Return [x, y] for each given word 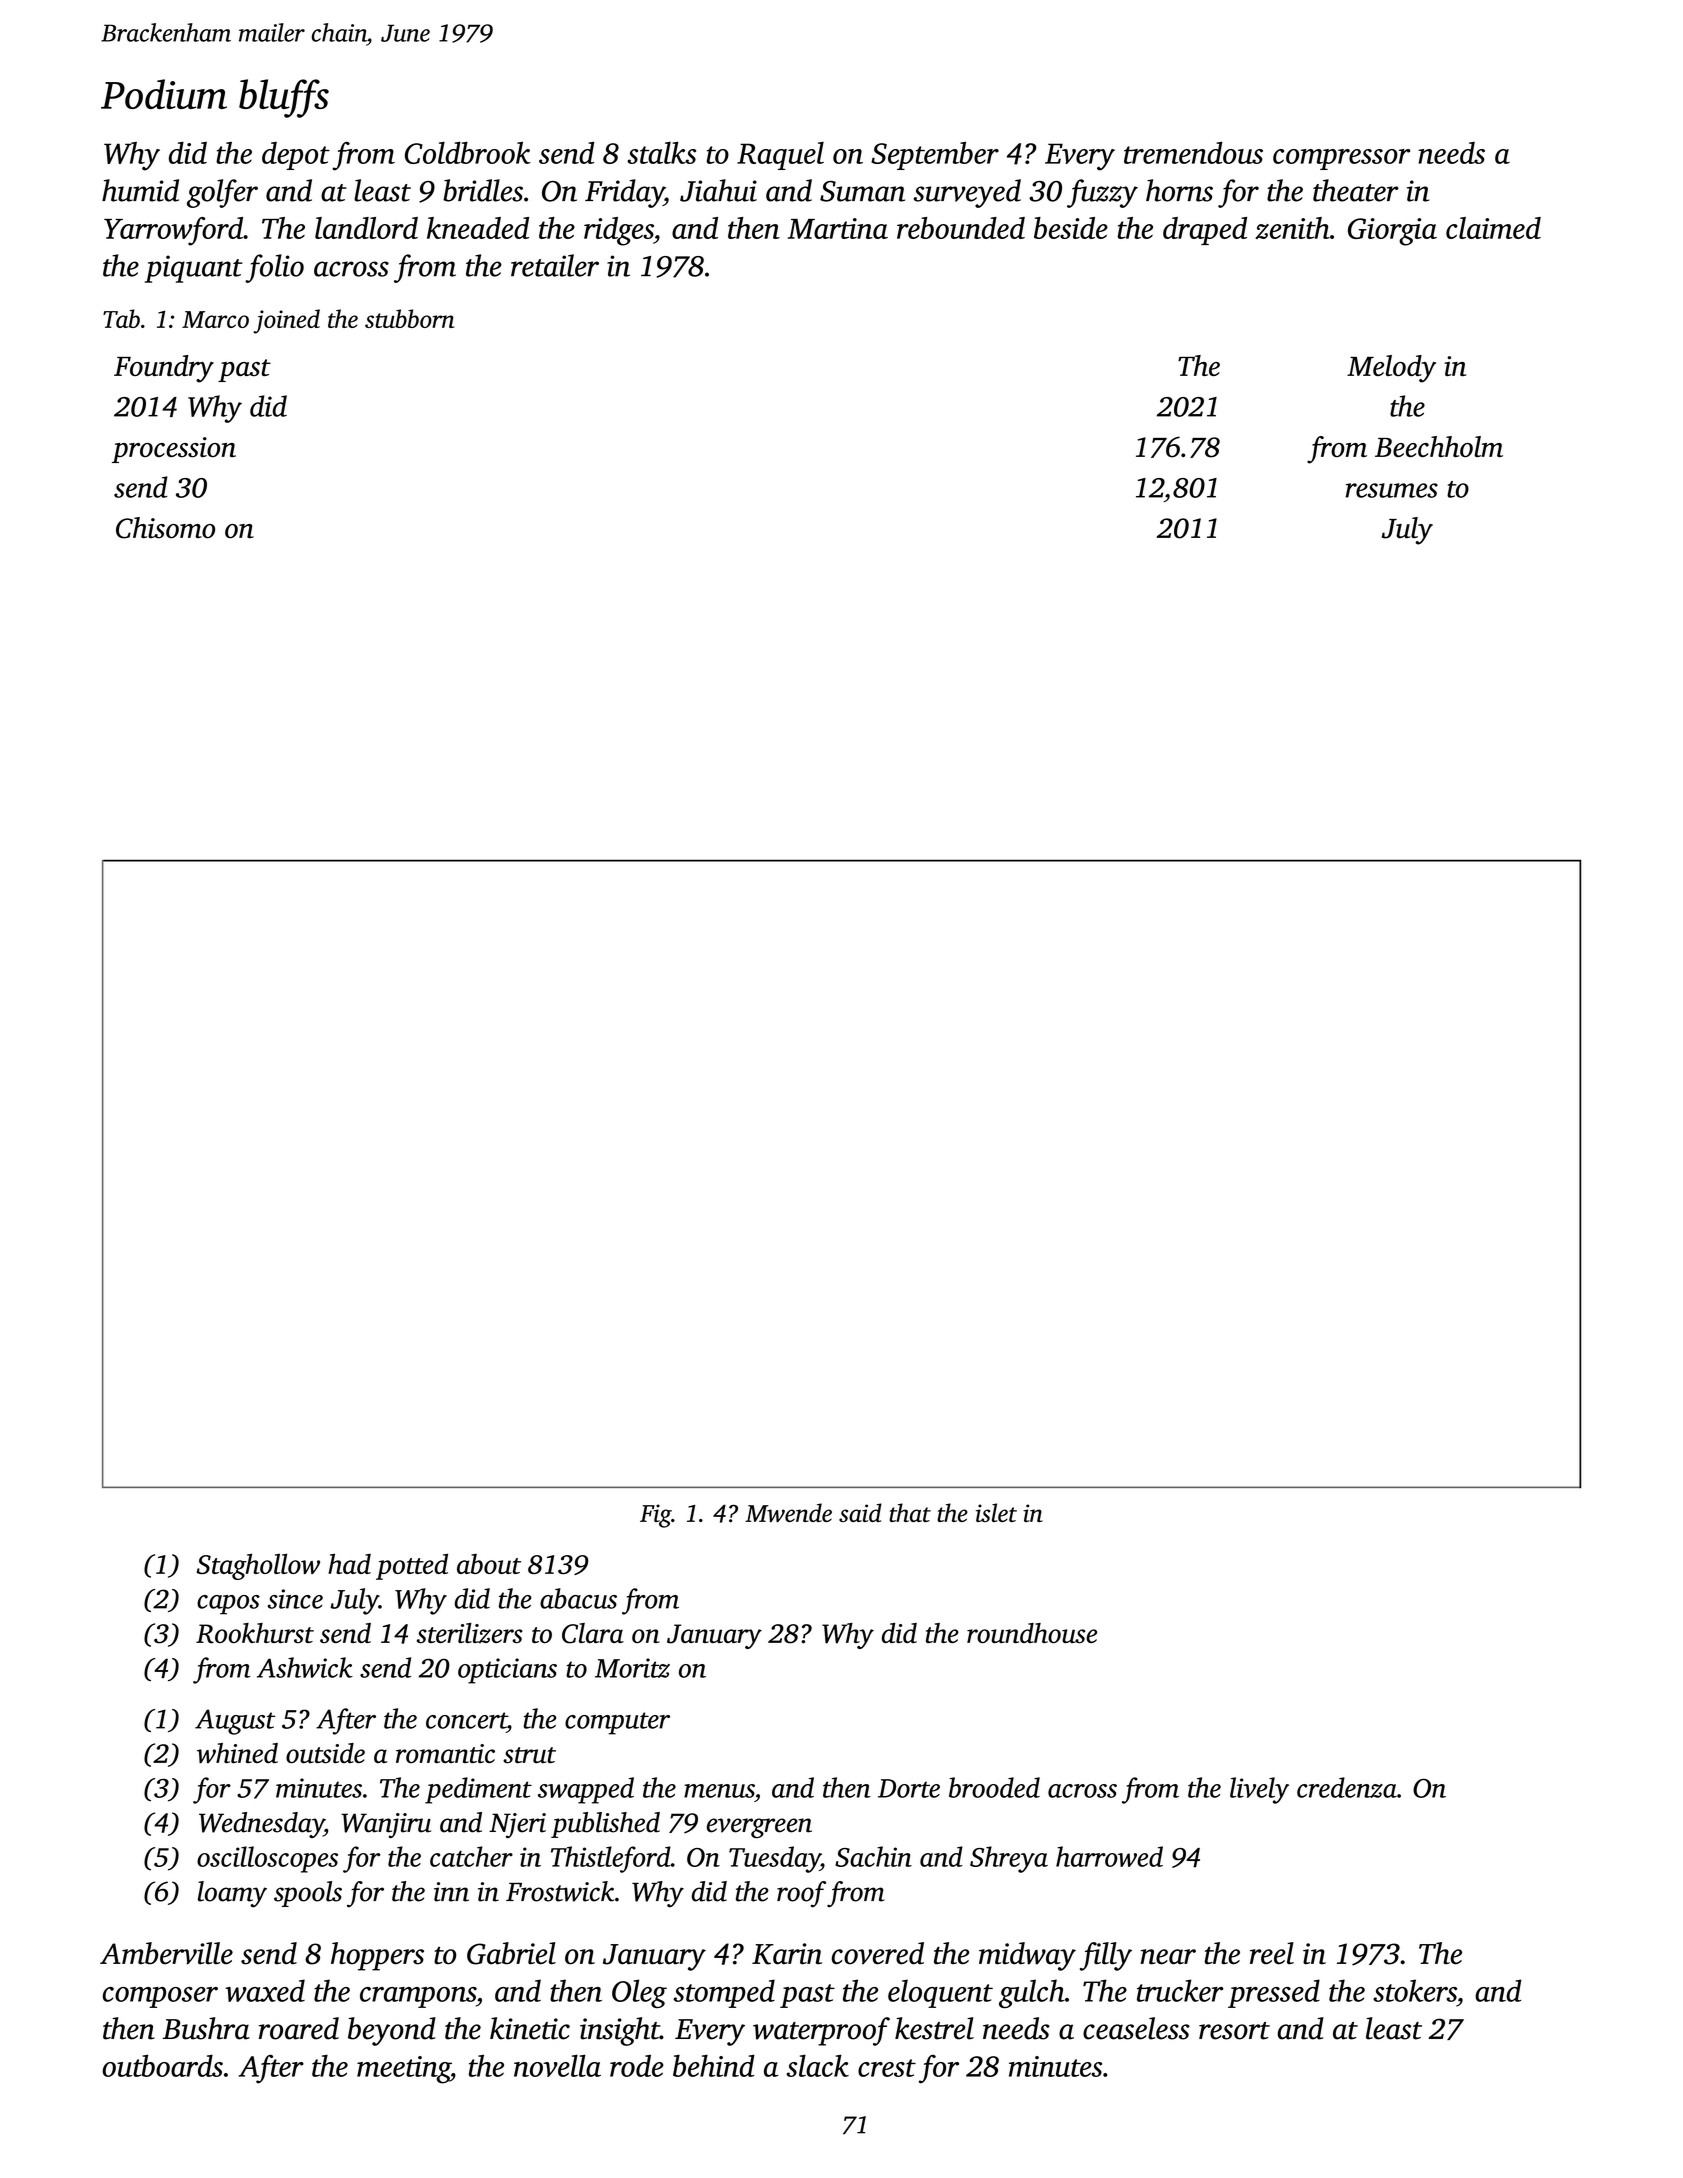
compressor [1341, 159]
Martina [838, 228]
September [935, 156]
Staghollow [258, 1566]
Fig [655, 1516]
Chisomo [165, 528]
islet [996, 1512]
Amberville [166, 1953]
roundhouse [1032, 1633]
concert [466, 1720]
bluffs [284, 98]
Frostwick [560, 1891]
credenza [1347, 1787]
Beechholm [1439, 446]
